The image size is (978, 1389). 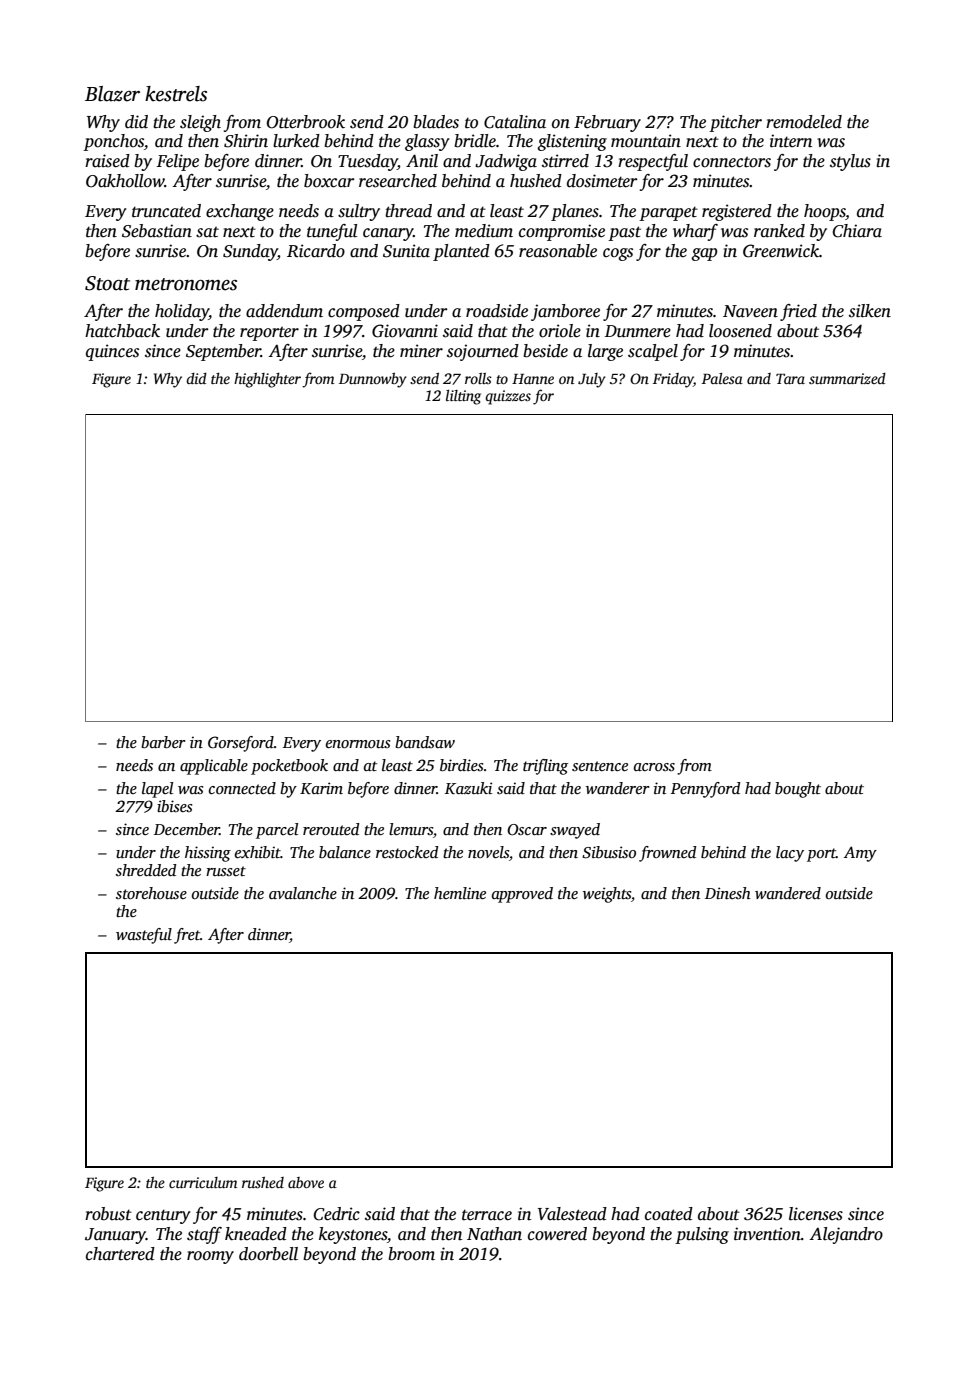 I want to click on bought, so click(x=798, y=790).
